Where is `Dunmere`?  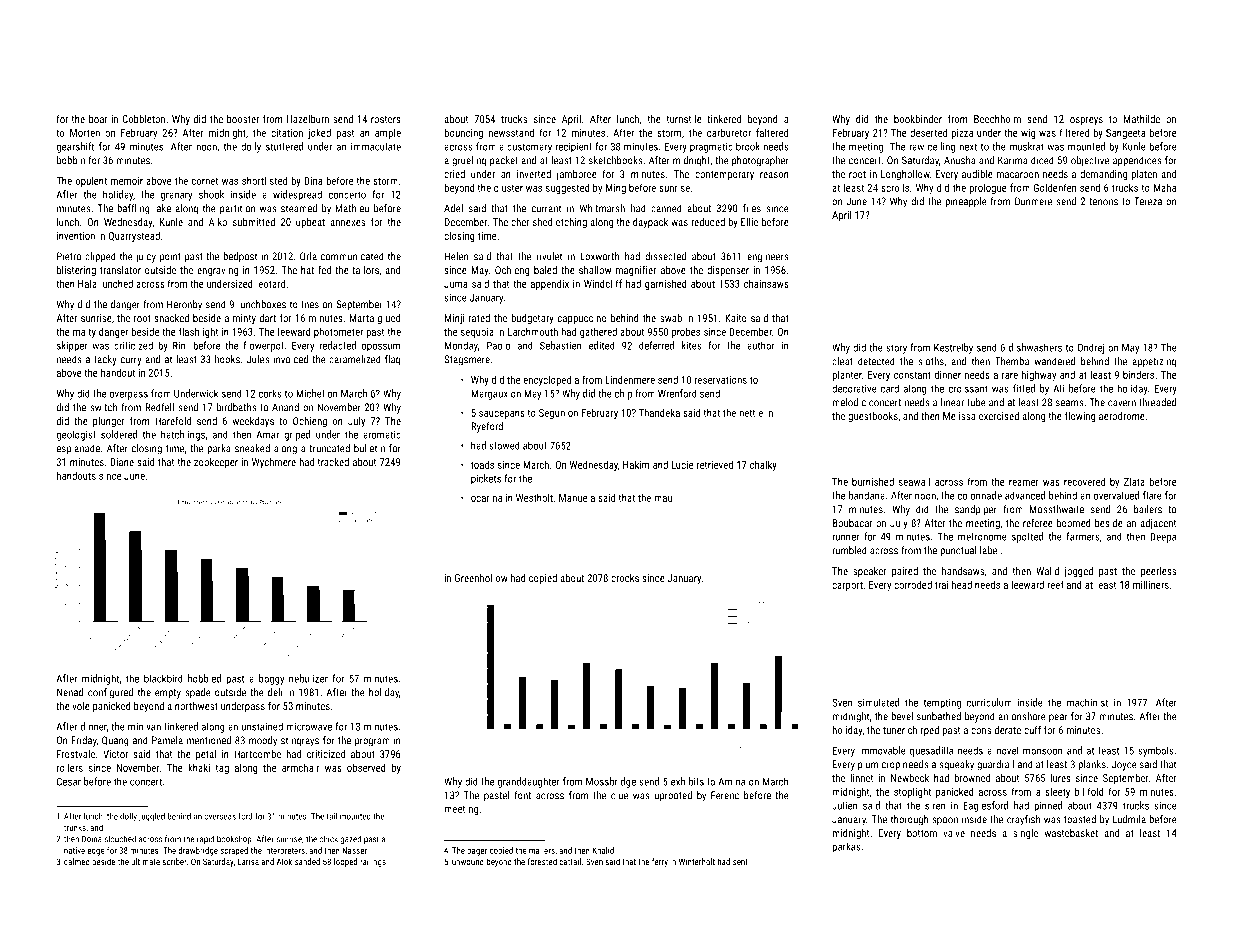 Dunmere is located at coordinates (1033, 201).
